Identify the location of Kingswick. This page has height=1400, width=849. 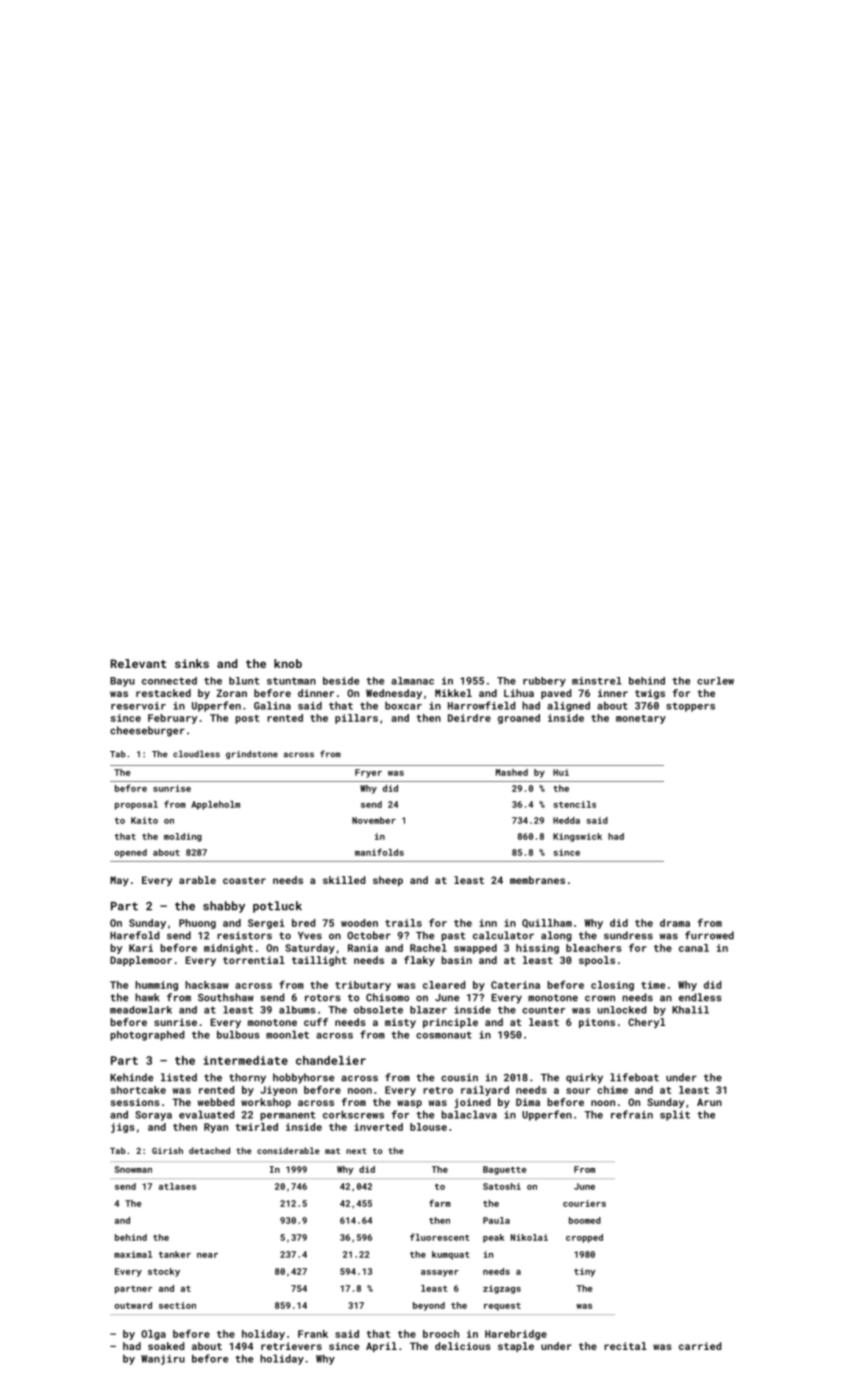
(577, 837).
